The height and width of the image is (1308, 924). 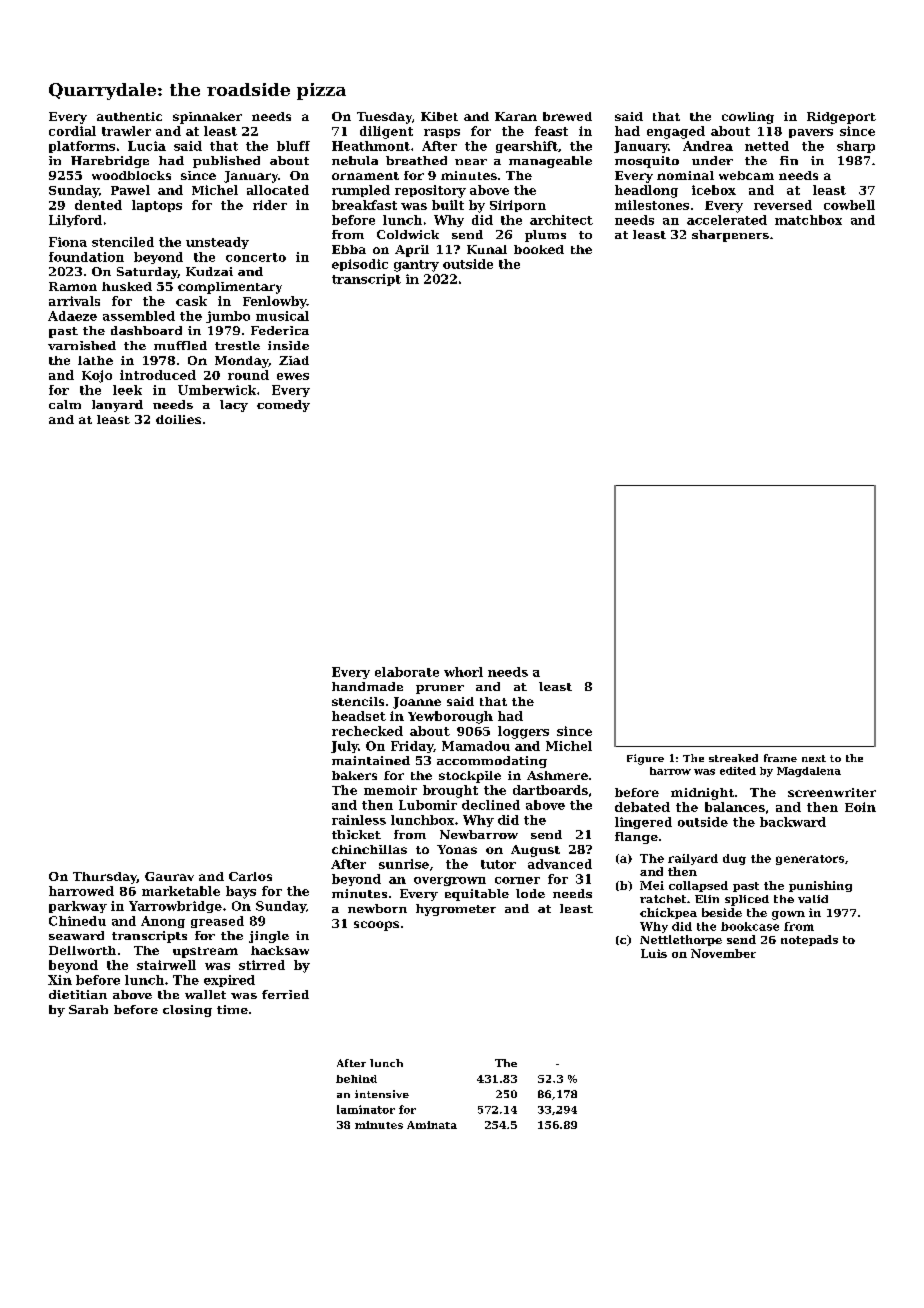 What do you see at coordinates (88, 1009) in the image?
I see `Sarah` at bounding box center [88, 1009].
